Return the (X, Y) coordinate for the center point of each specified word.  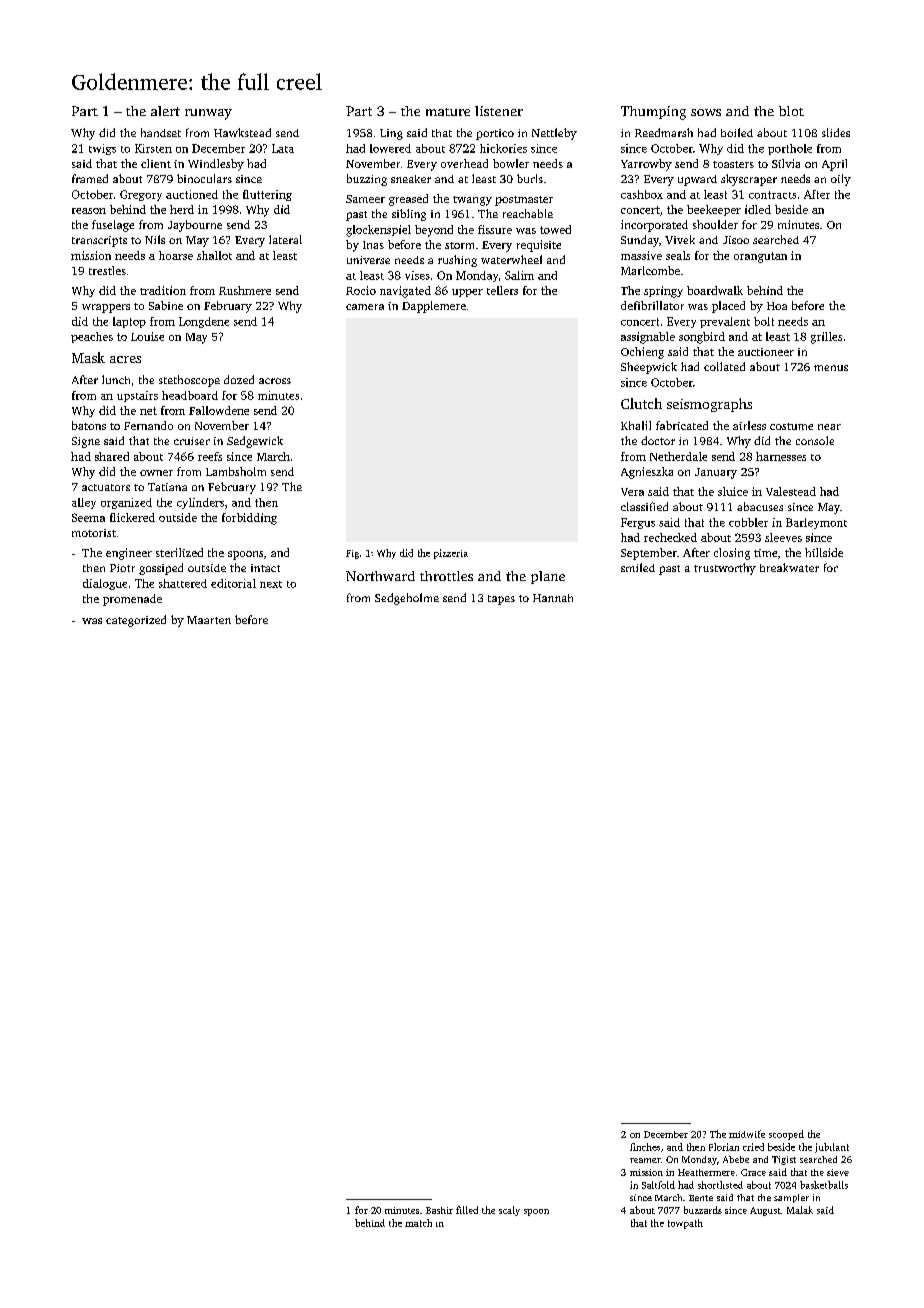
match (418, 1223)
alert (165, 111)
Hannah (553, 598)
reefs (210, 456)
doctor (658, 440)
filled (467, 1210)
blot (791, 111)
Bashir (439, 1210)
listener (499, 111)
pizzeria (451, 554)
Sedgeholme (407, 599)
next (271, 584)
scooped (786, 1135)
